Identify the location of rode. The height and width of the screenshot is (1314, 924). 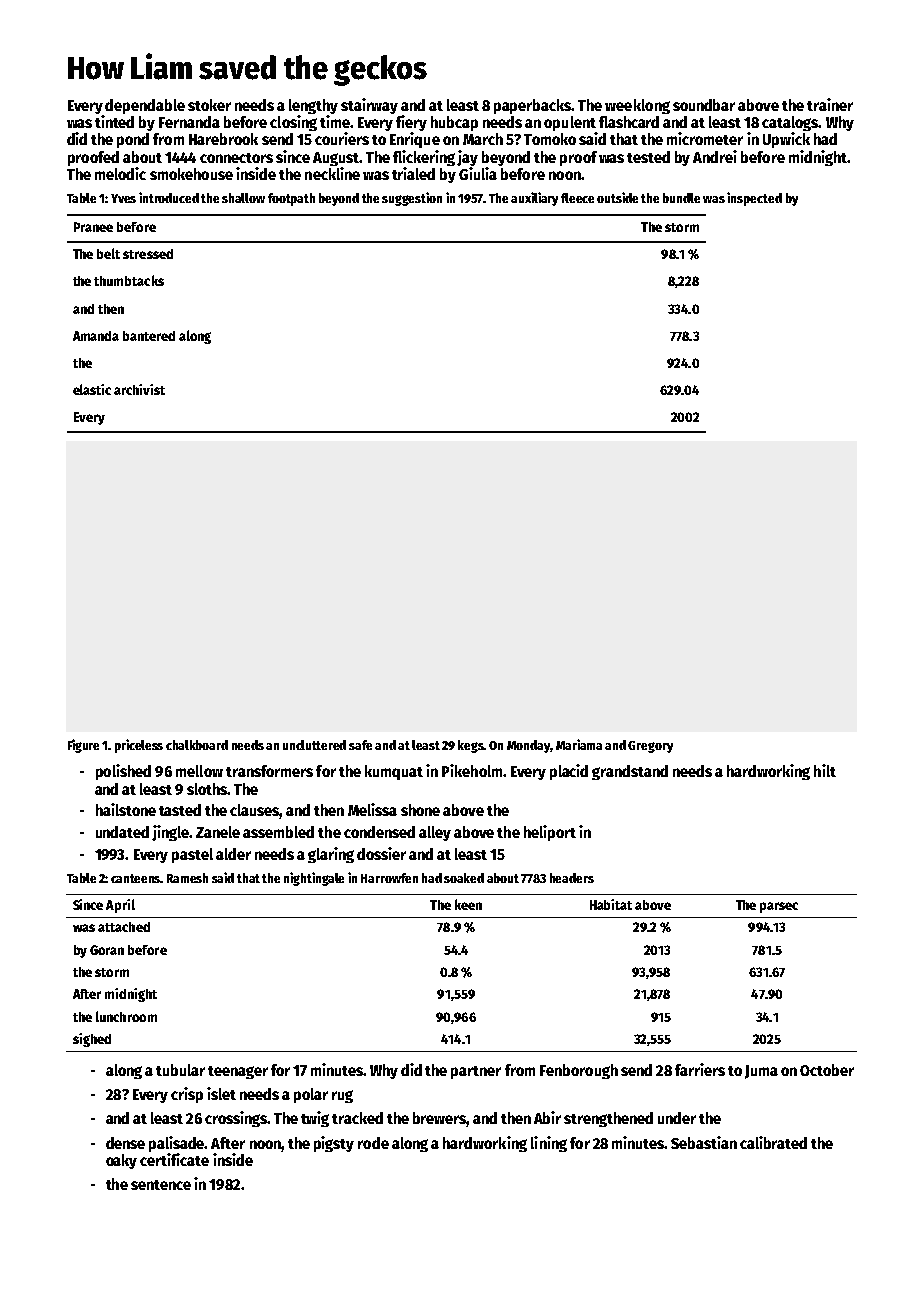
(373, 1143).
